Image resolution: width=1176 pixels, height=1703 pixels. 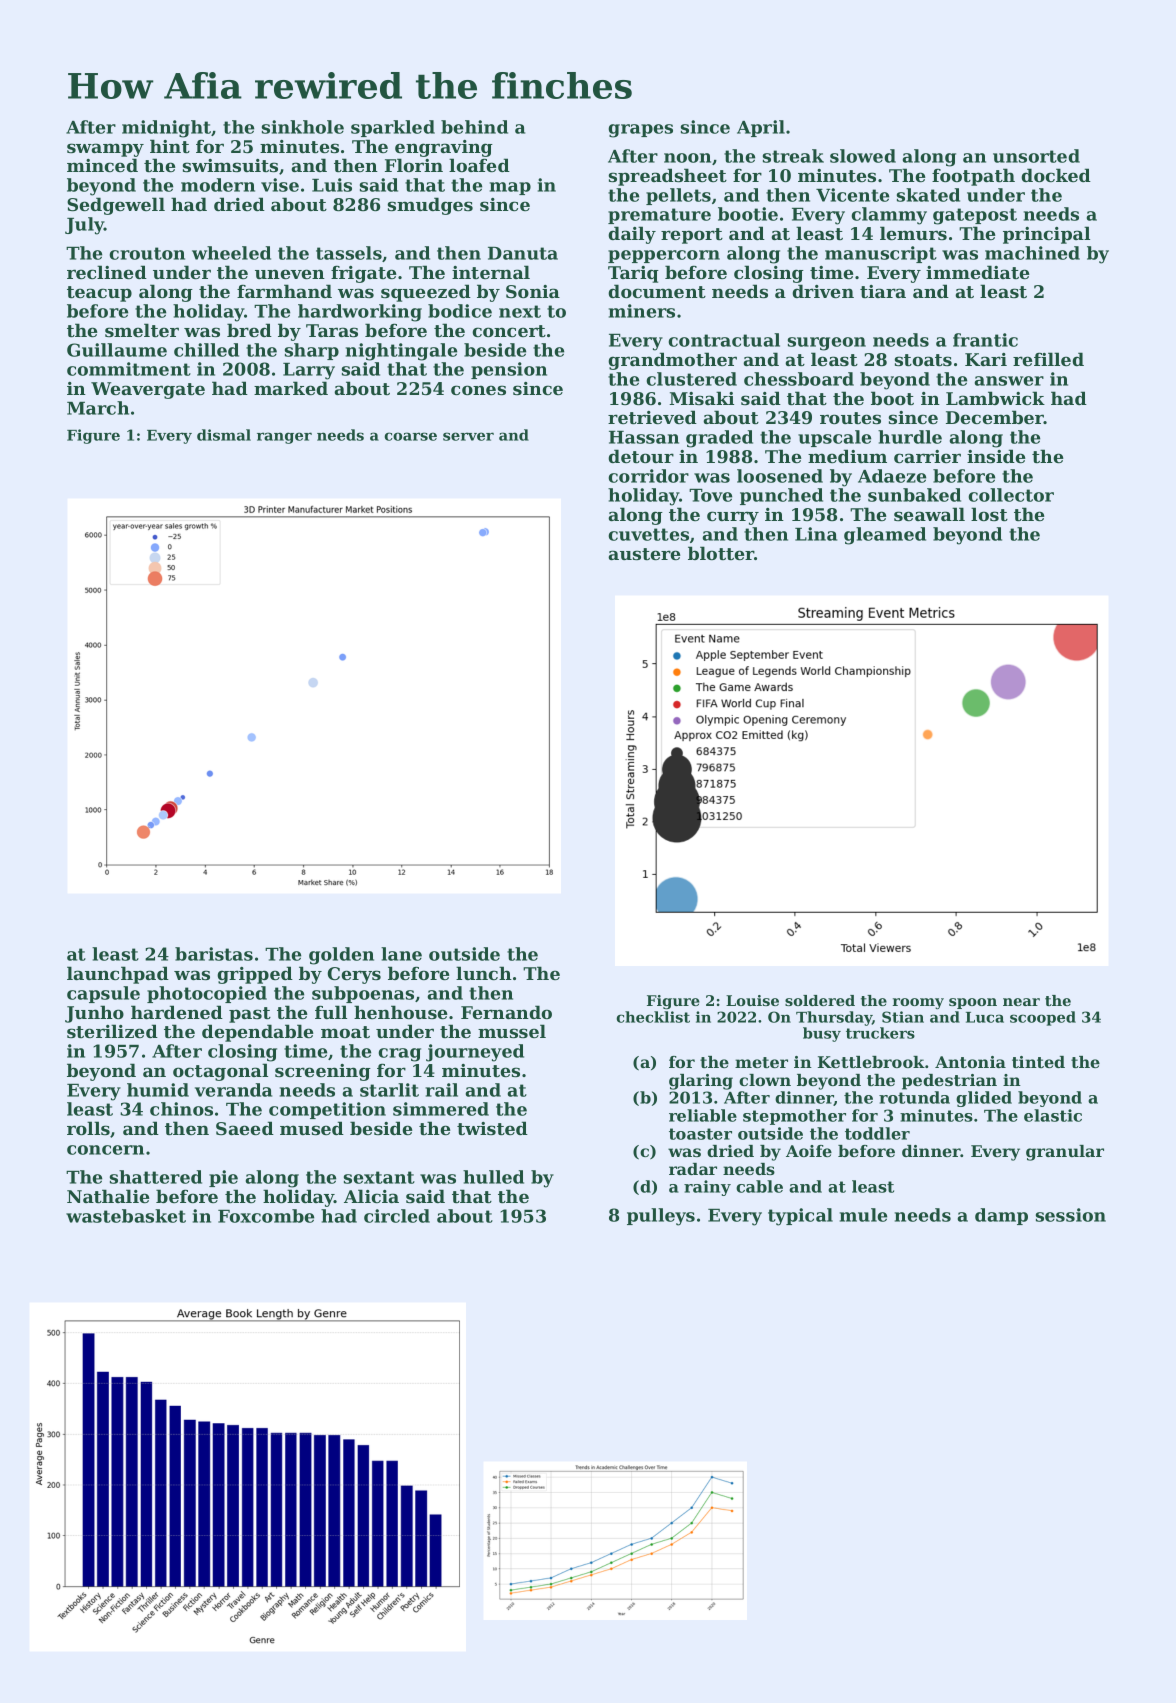 What do you see at coordinates (640, 131) in the page?
I see `grapes` at bounding box center [640, 131].
